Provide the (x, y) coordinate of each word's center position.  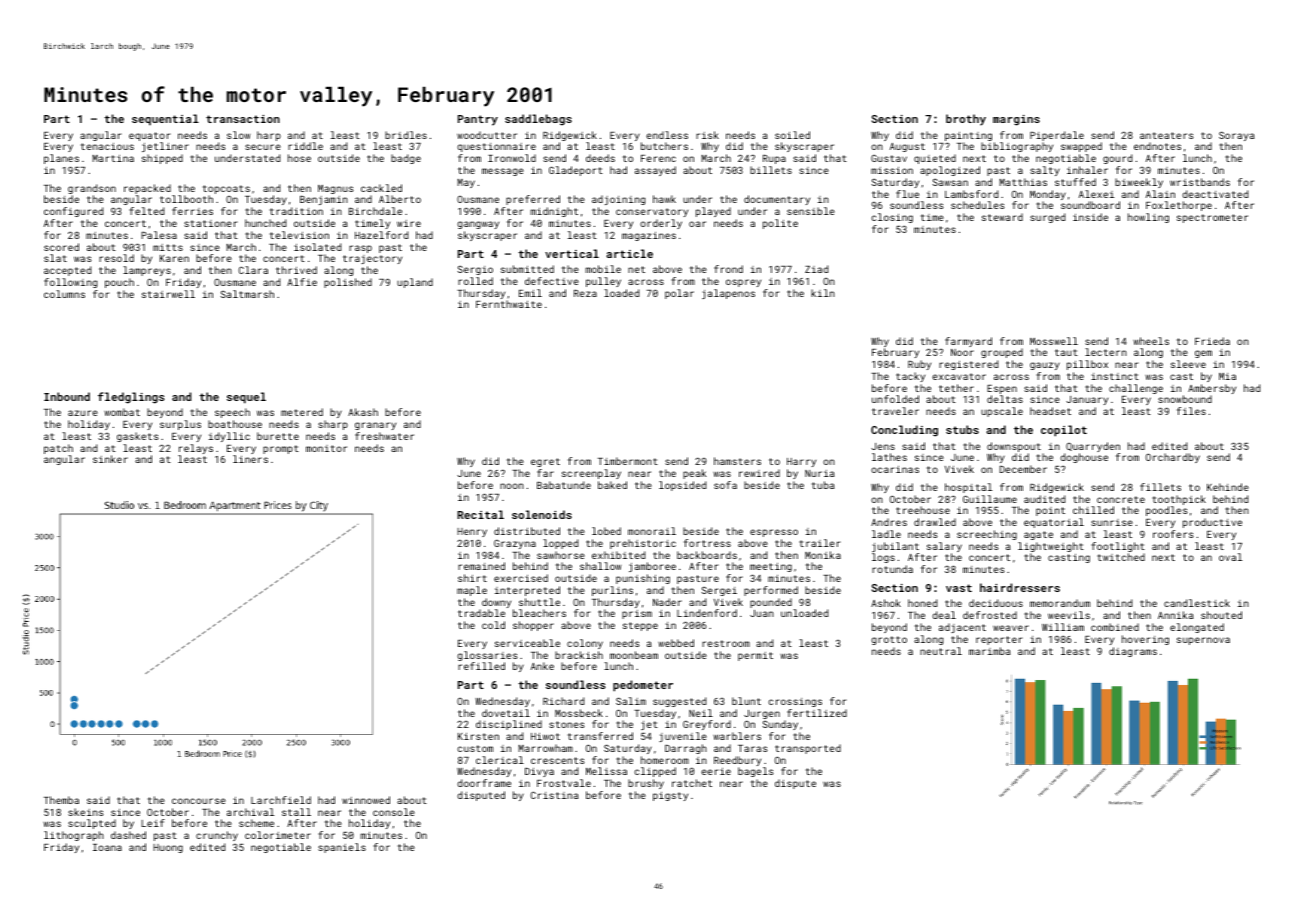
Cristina (554, 795)
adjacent (962, 628)
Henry (472, 532)
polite (780, 224)
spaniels (342, 848)
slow (238, 135)
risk (707, 135)
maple (472, 591)
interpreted (527, 591)
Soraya (1236, 136)
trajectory (372, 259)
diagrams (1133, 652)
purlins (612, 591)
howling (1148, 218)
